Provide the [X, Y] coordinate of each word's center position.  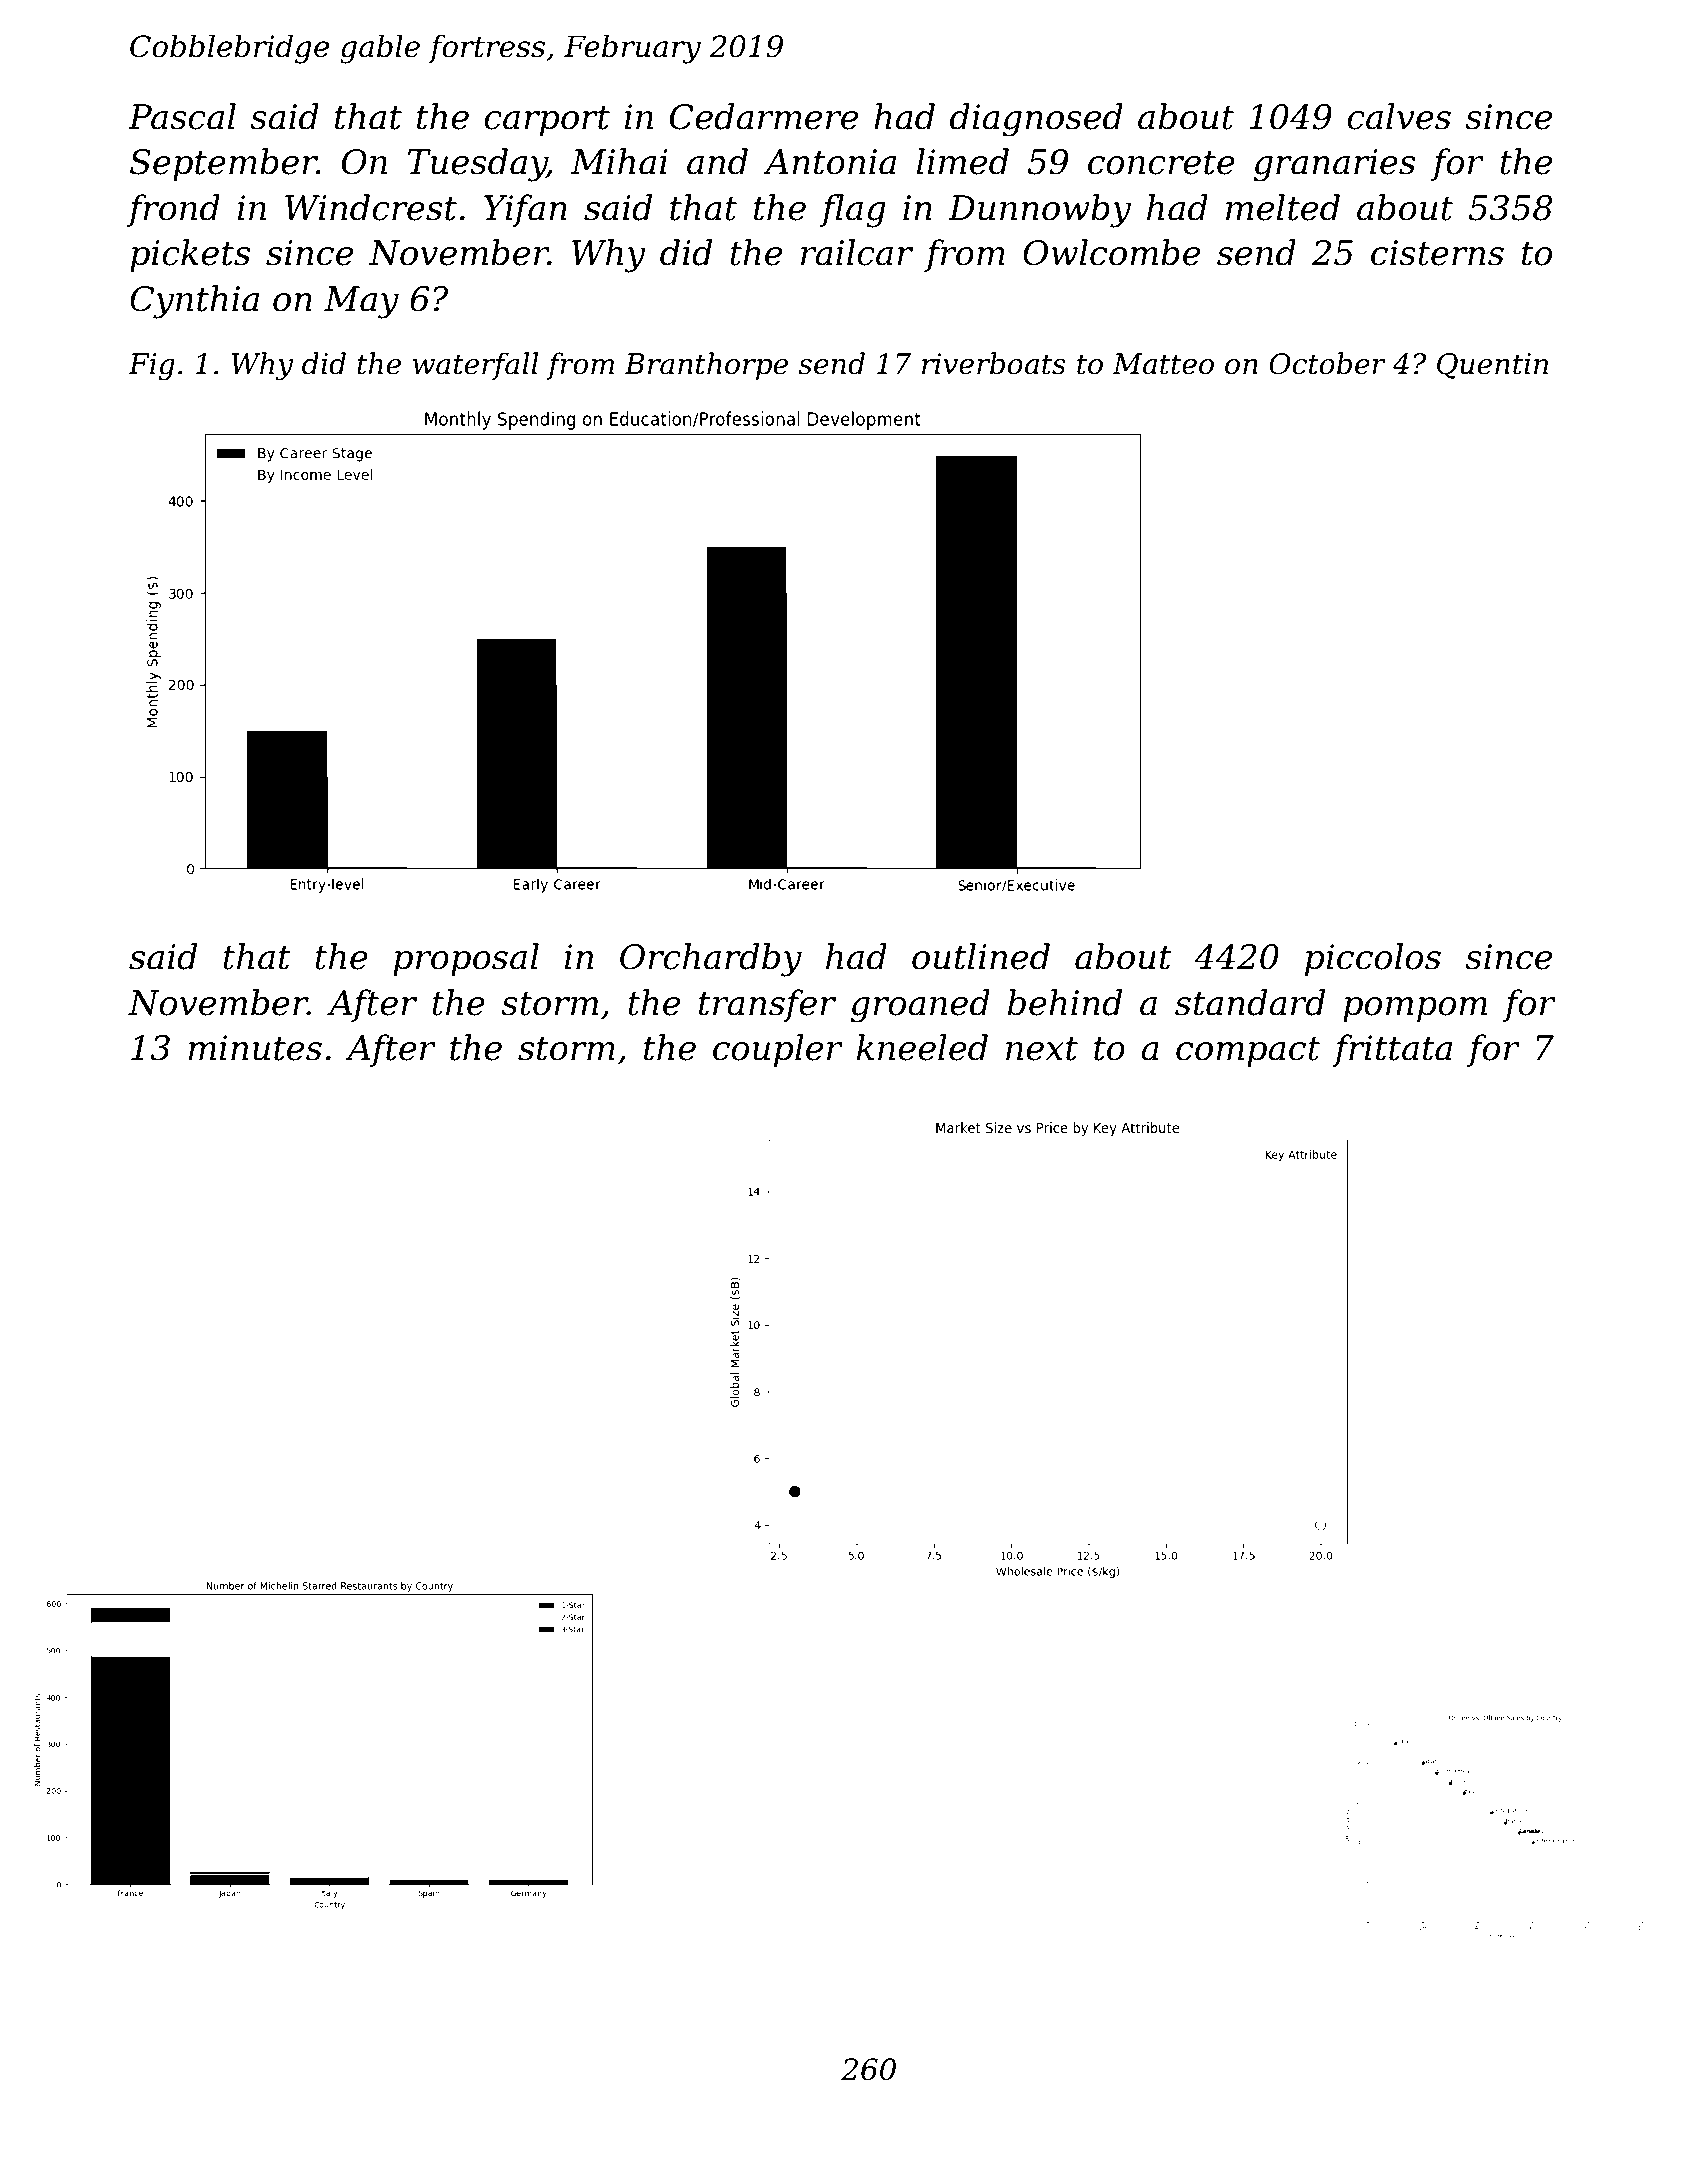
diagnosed [1036, 120]
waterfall [475, 366]
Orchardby [711, 960]
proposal [466, 959]
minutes [255, 1048]
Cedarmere [764, 116]
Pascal [182, 116]
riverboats [994, 363]
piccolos [1373, 959]
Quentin [1492, 366]
